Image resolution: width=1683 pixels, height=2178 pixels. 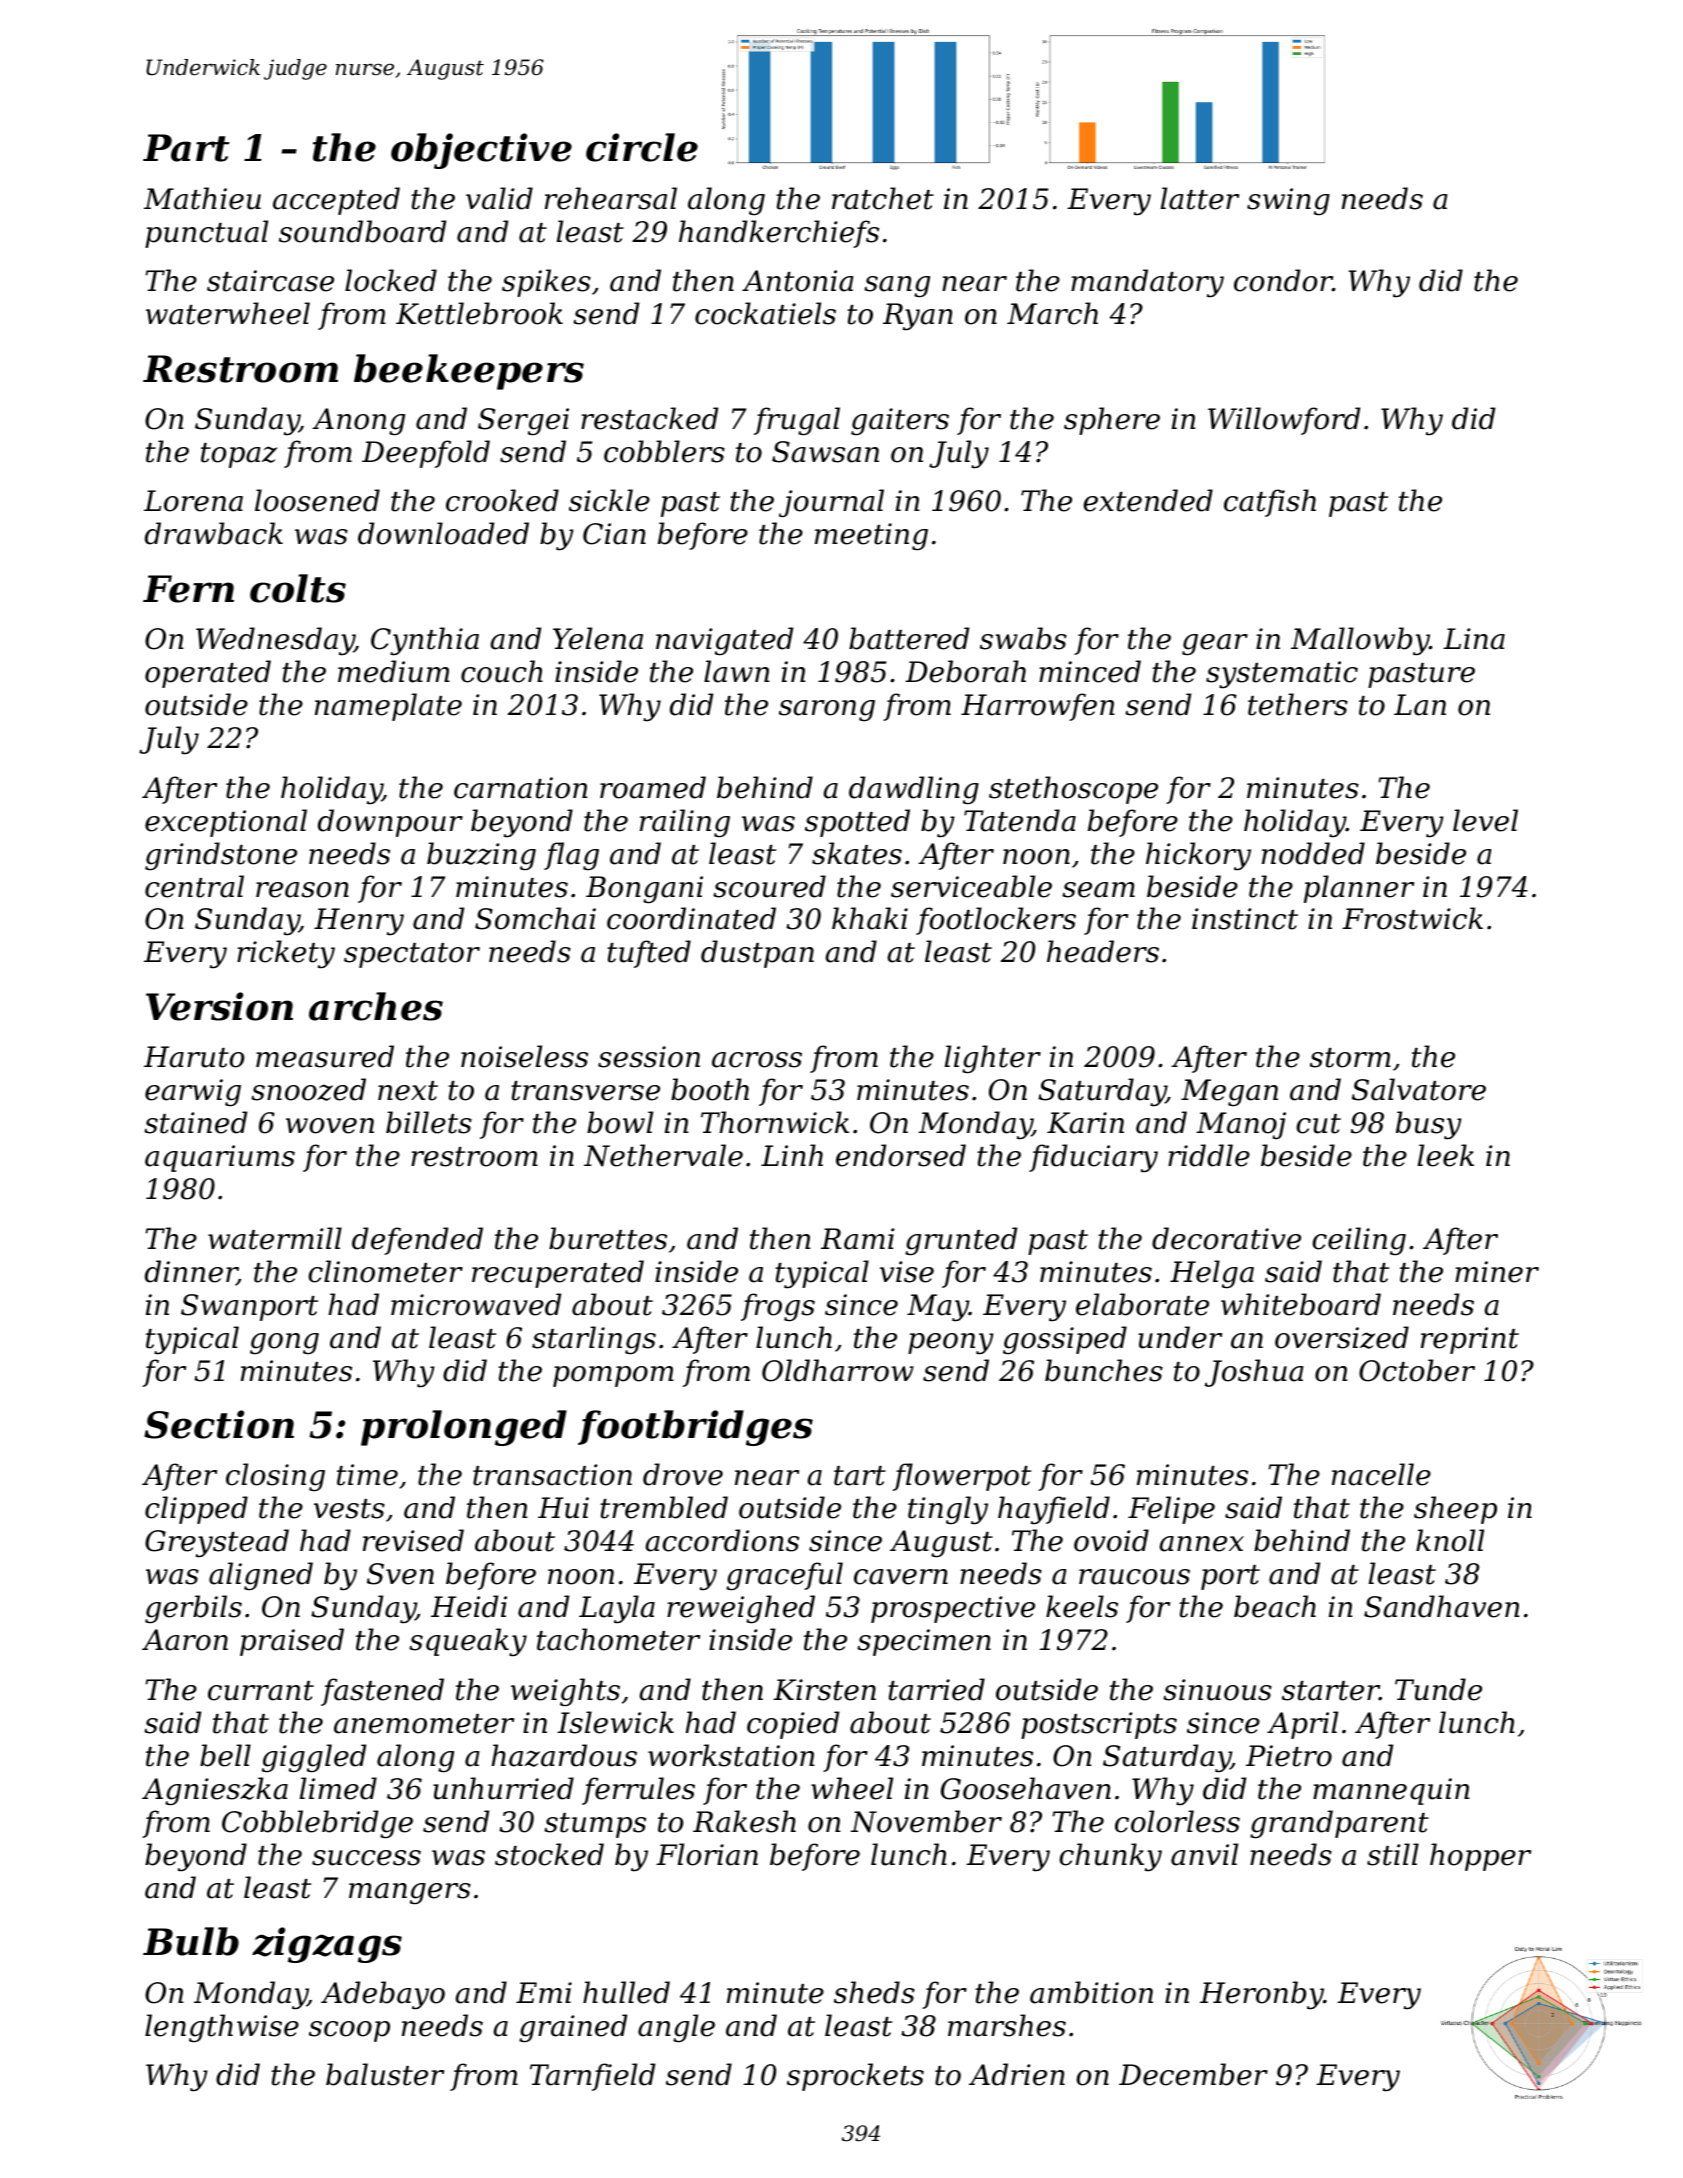 What do you see at coordinates (464, 1428) in the screenshot?
I see `prolonged` at bounding box center [464, 1428].
